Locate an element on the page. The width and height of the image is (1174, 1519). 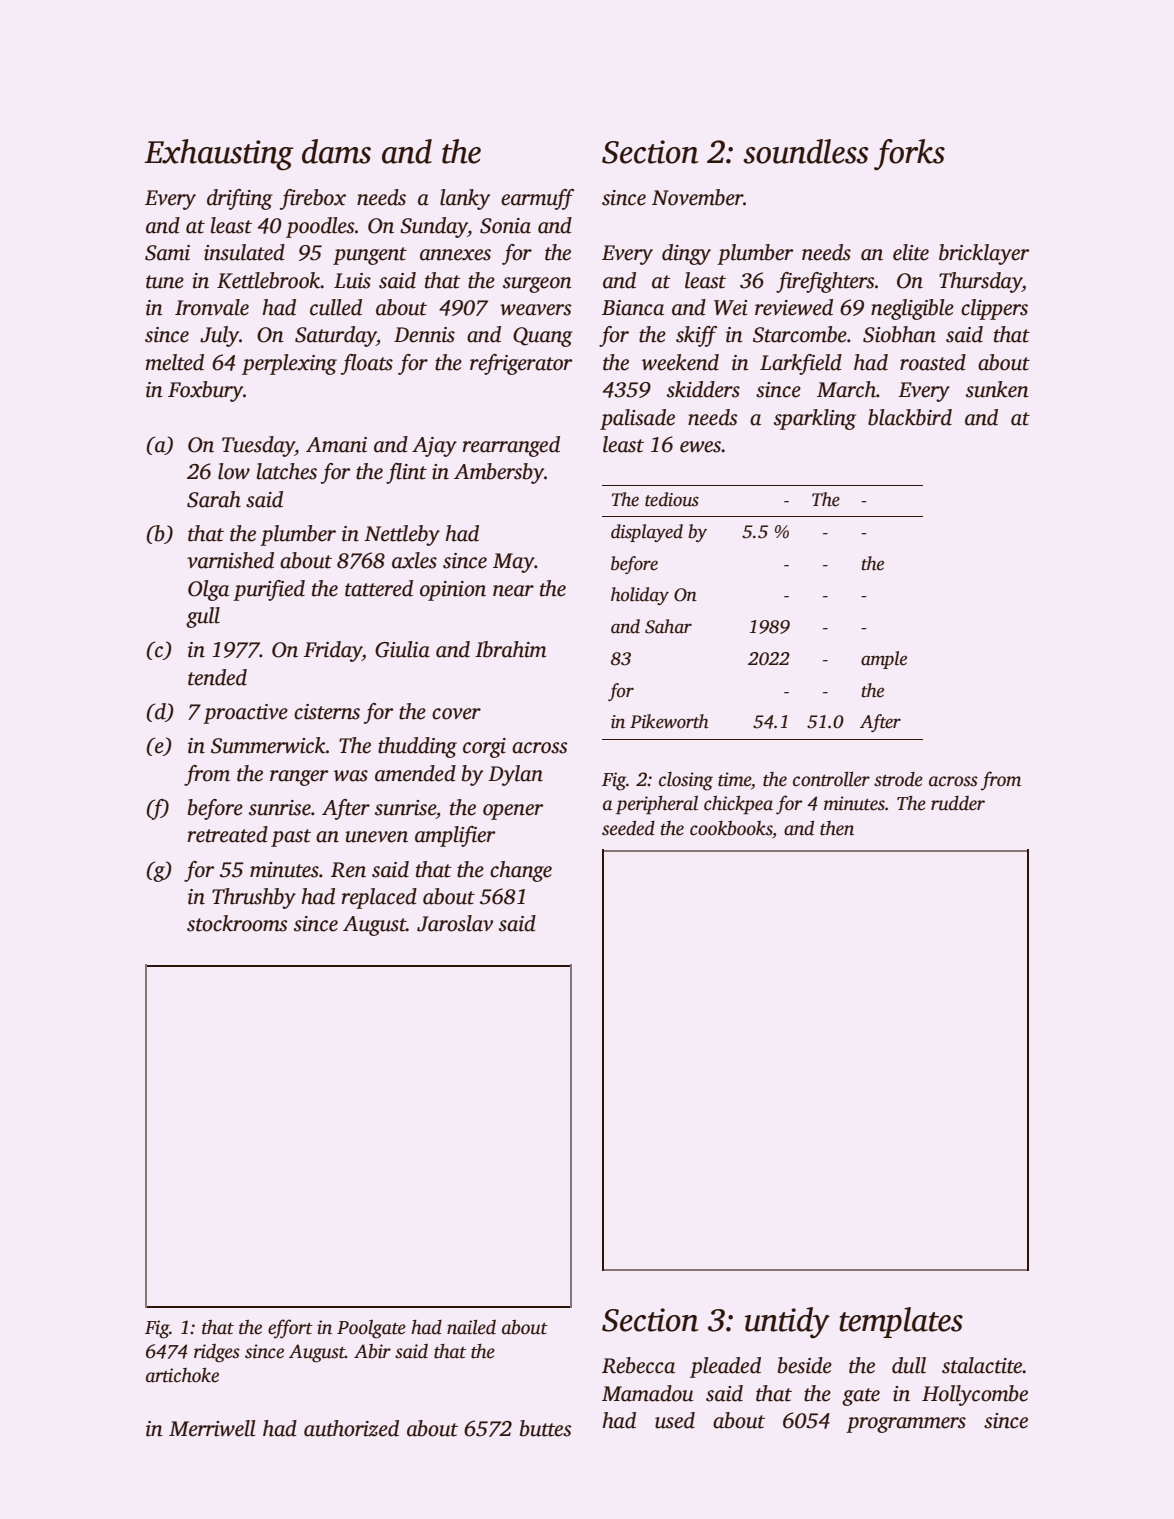
Bianca is located at coordinates (633, 308).
